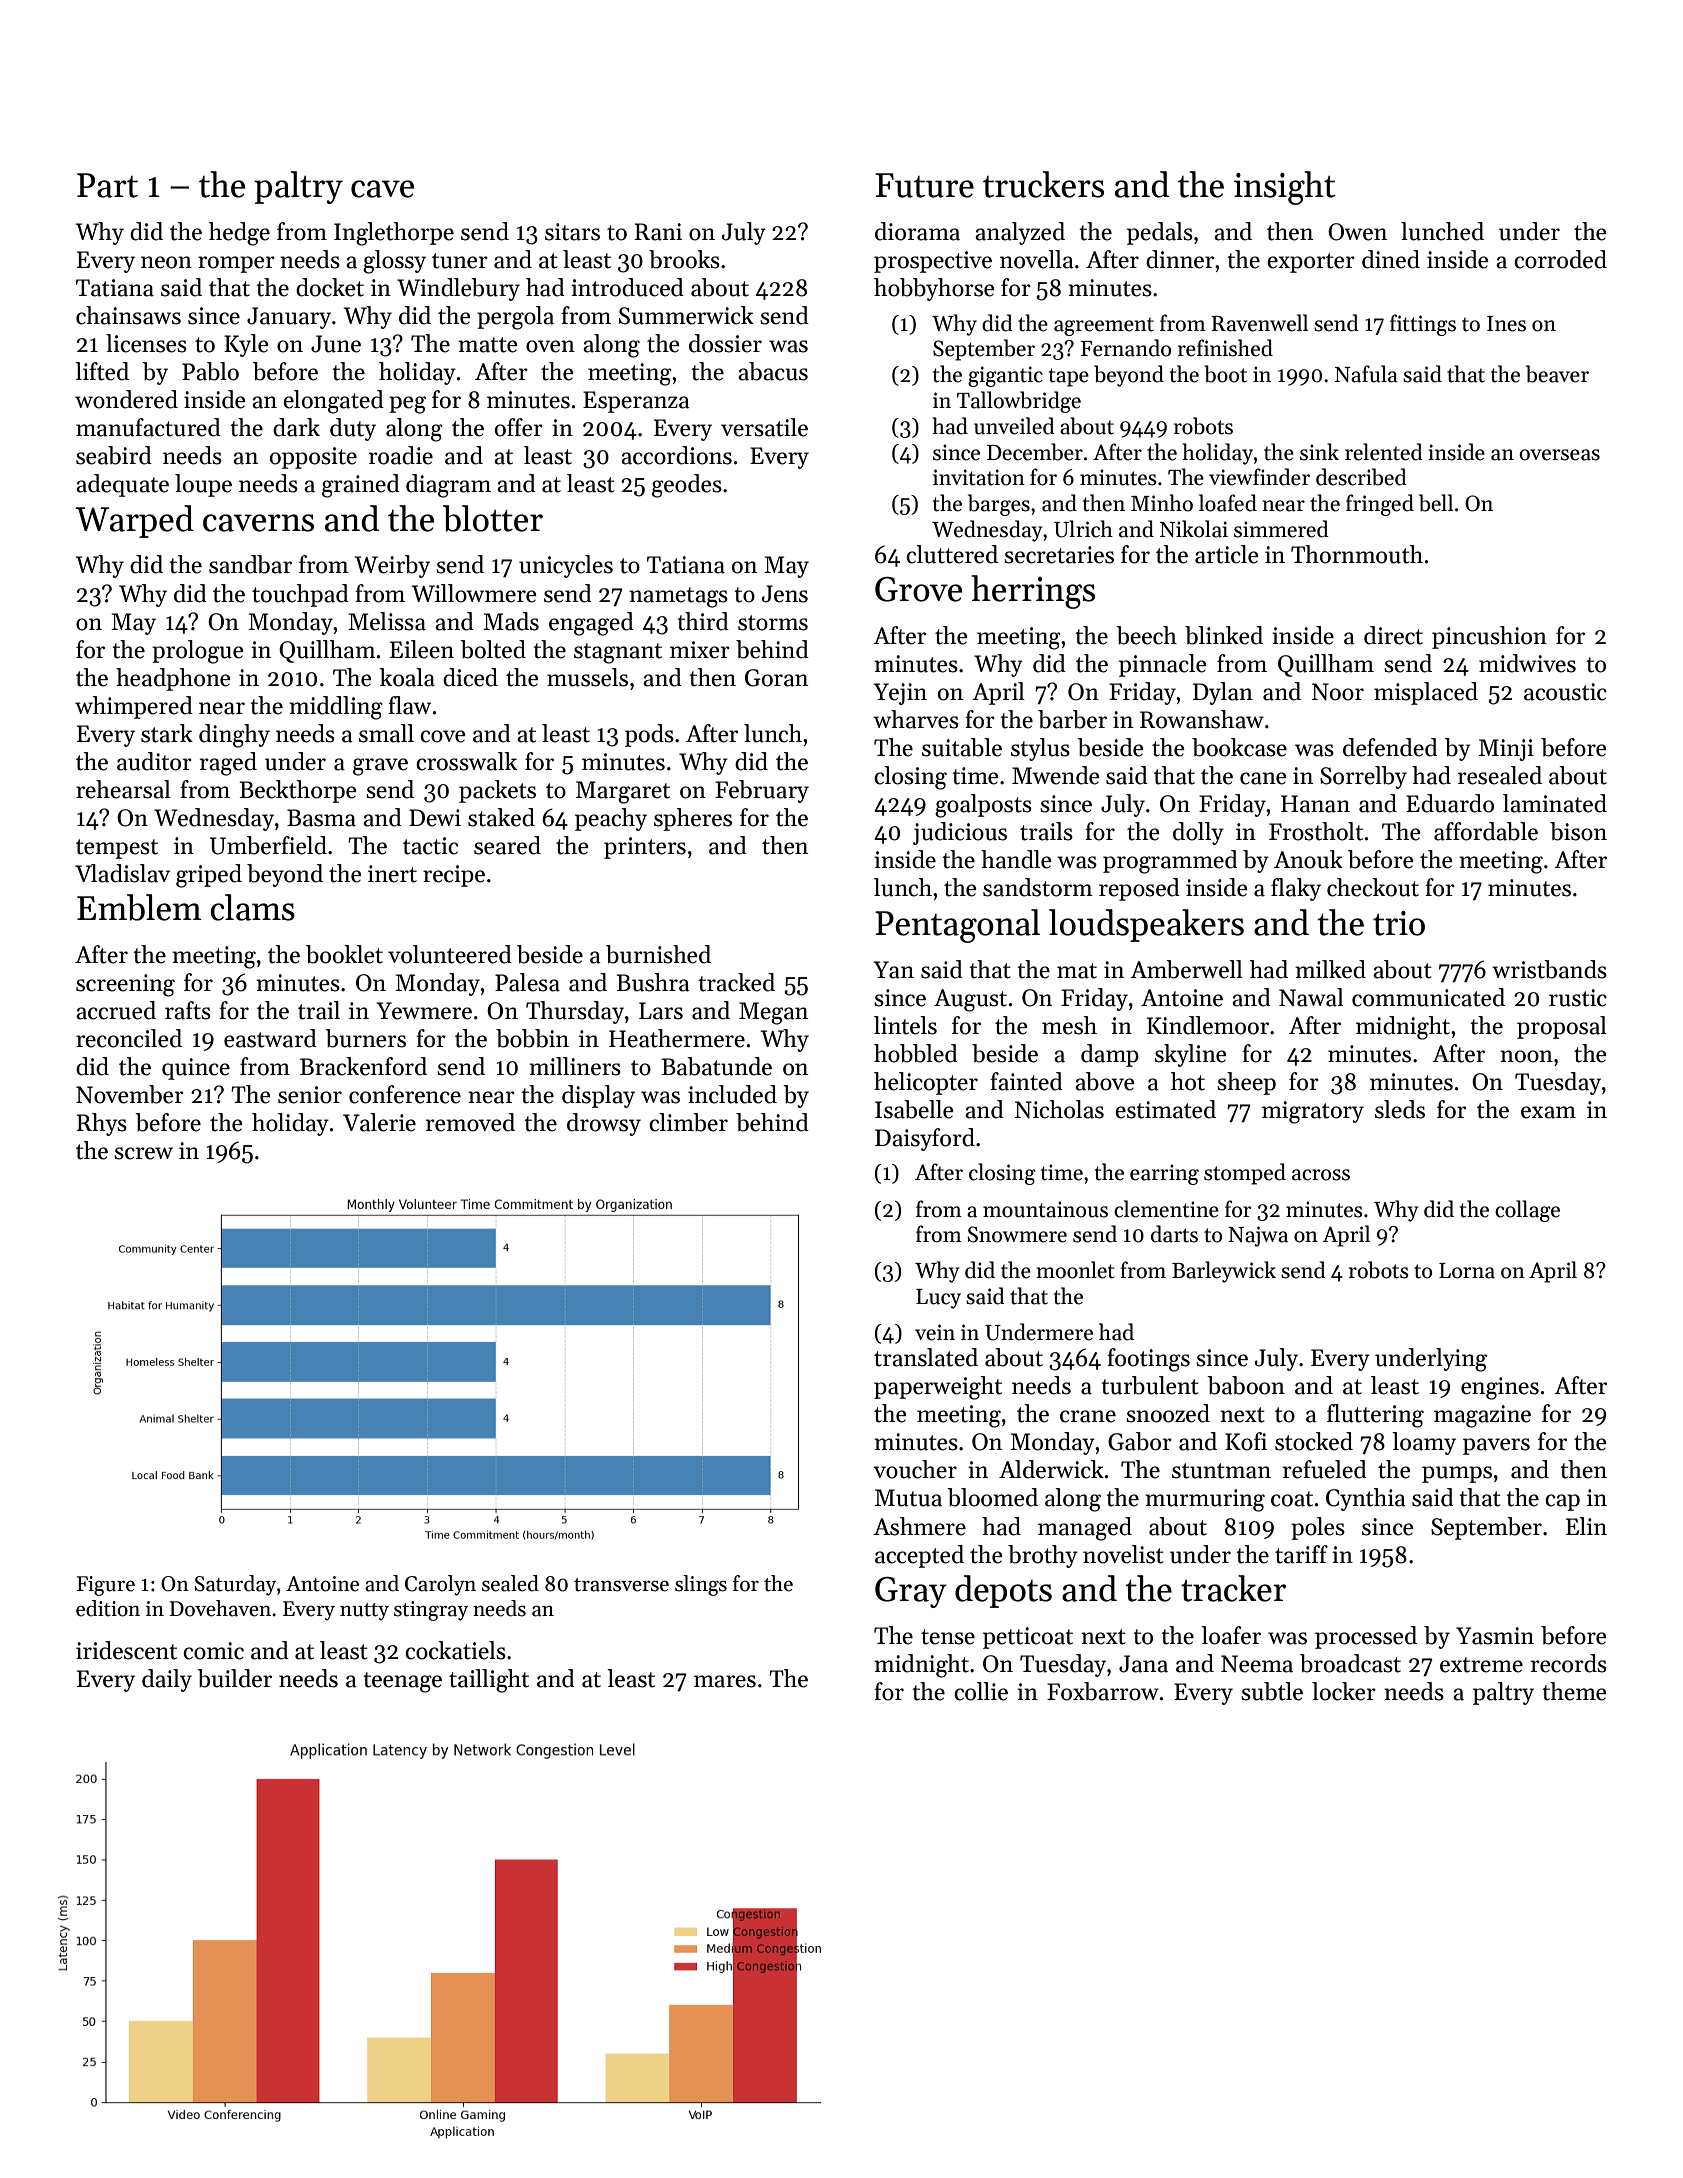  I want to click on truckers, so click(1043, 184).
